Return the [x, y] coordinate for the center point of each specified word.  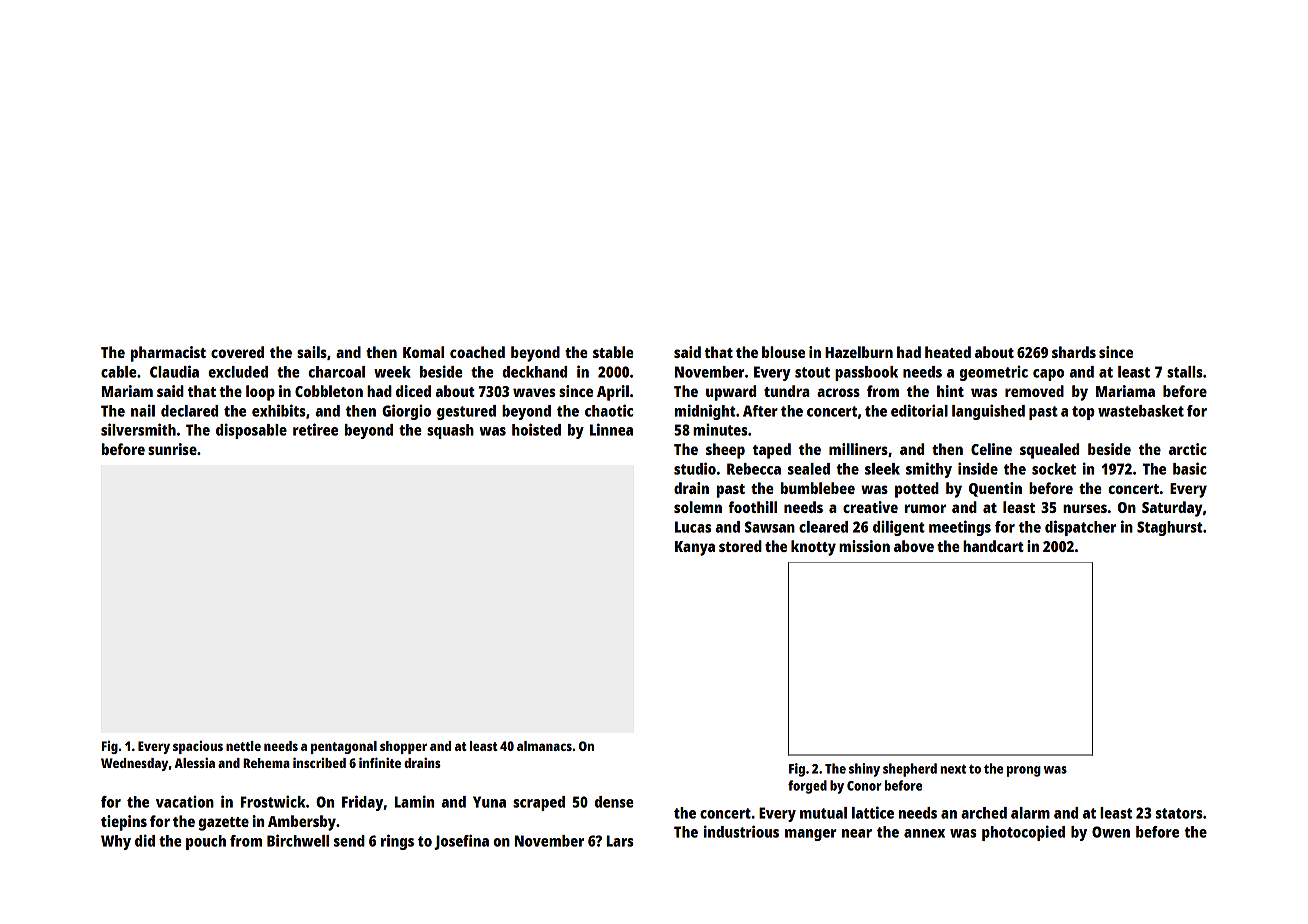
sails [312, 352]
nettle [243, 746]
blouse [783, 352]
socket [1054, 469]
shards [1074, 352]
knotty [813, 548]
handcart [993, 546]
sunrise [172, 449]
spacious [198, 747]
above [914, 546]
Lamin [414, 801]
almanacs [544, 746]
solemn [698, 507]
